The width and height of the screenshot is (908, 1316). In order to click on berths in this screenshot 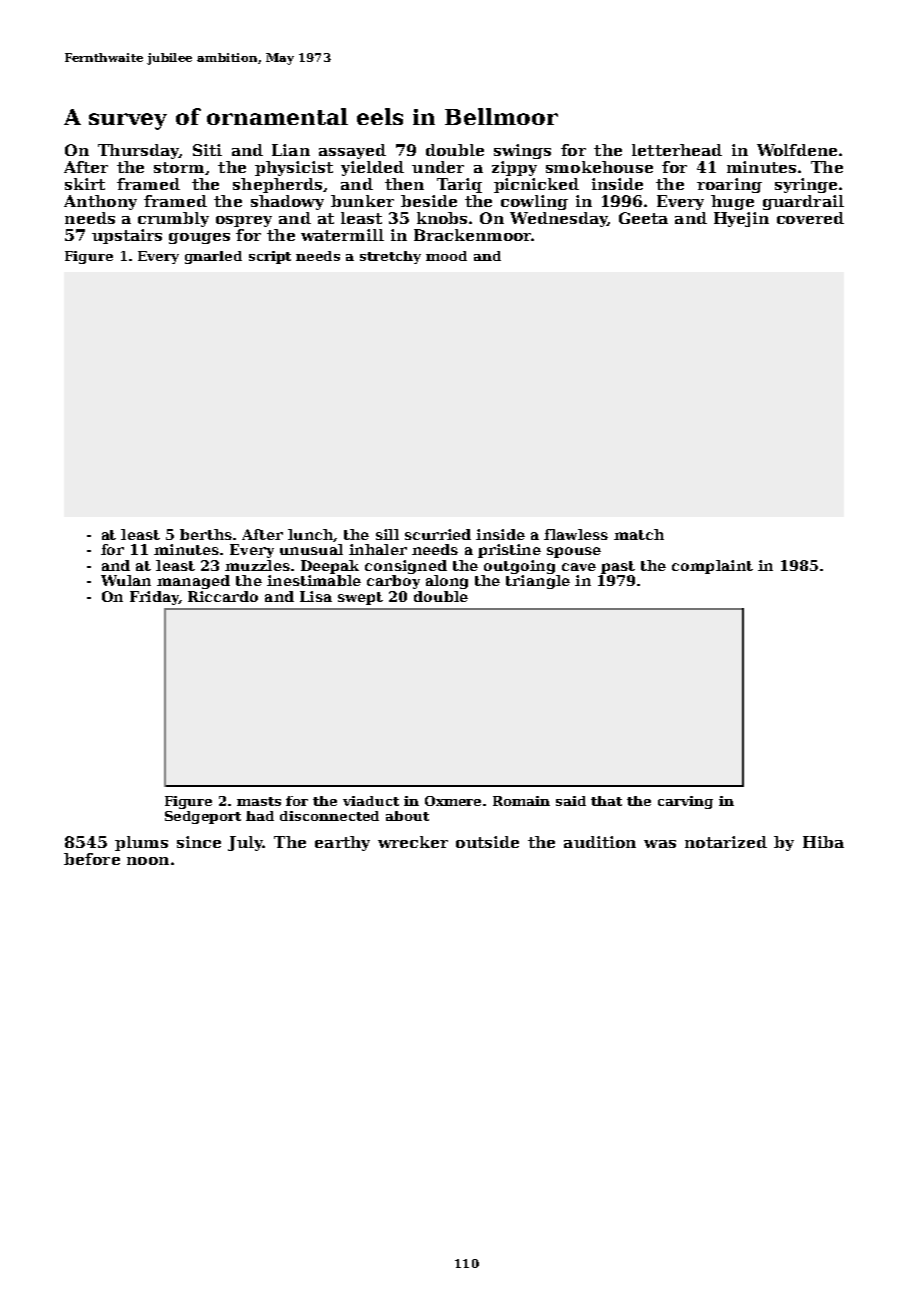, I will do `click(206, 534)`.
